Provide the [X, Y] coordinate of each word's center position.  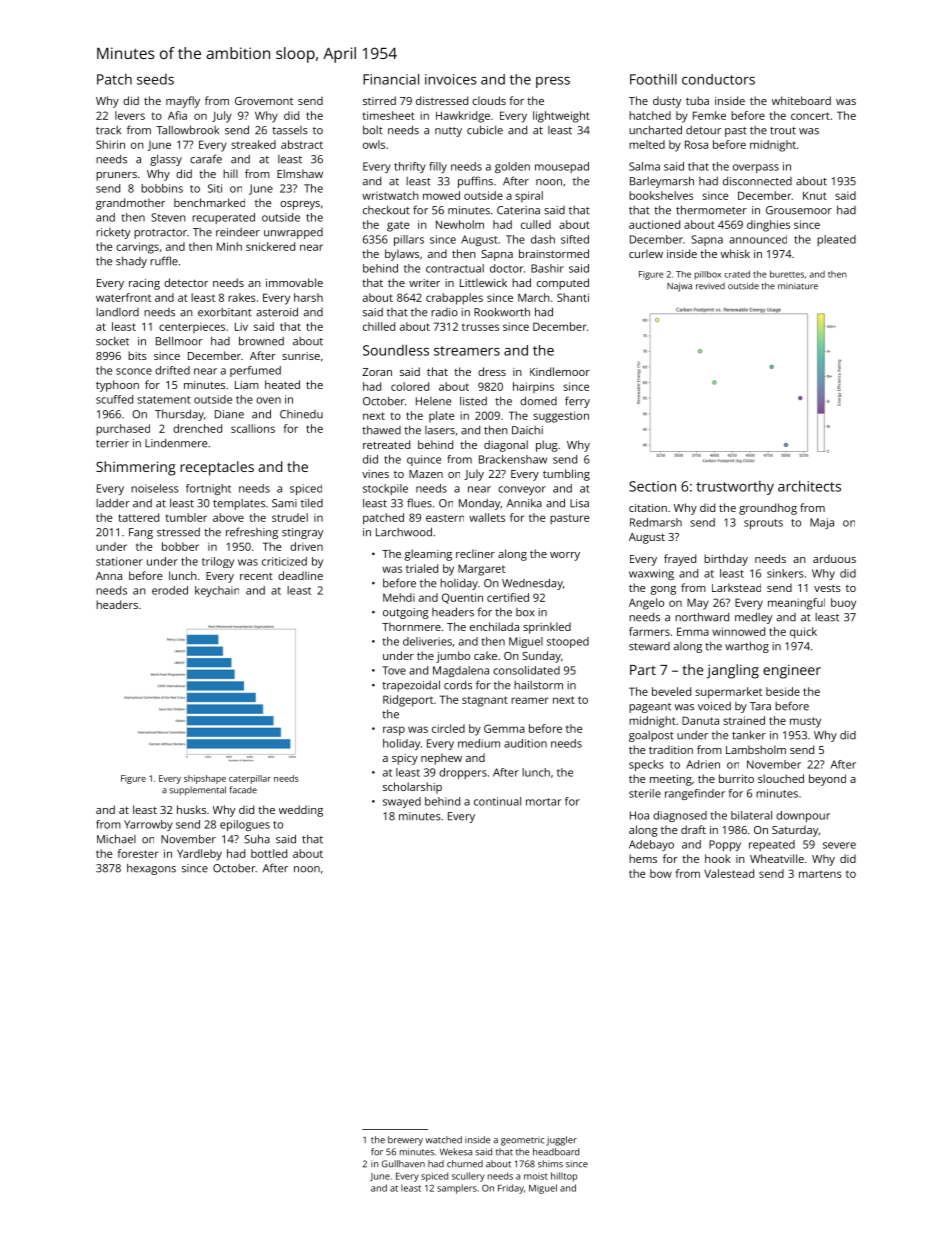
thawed [381, 430]
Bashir [547, 268]
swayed [402, 802]
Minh [229, 246]
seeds [155, 79]
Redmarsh [656, 522]
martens [820, 874]
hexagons [151, 869]
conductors [718, 79]
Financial [391, 79]
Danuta [700, 720]
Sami [284, 503]
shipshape [205, 779]
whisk [735, 253]
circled [448, 728]
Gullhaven [403, 1164]
